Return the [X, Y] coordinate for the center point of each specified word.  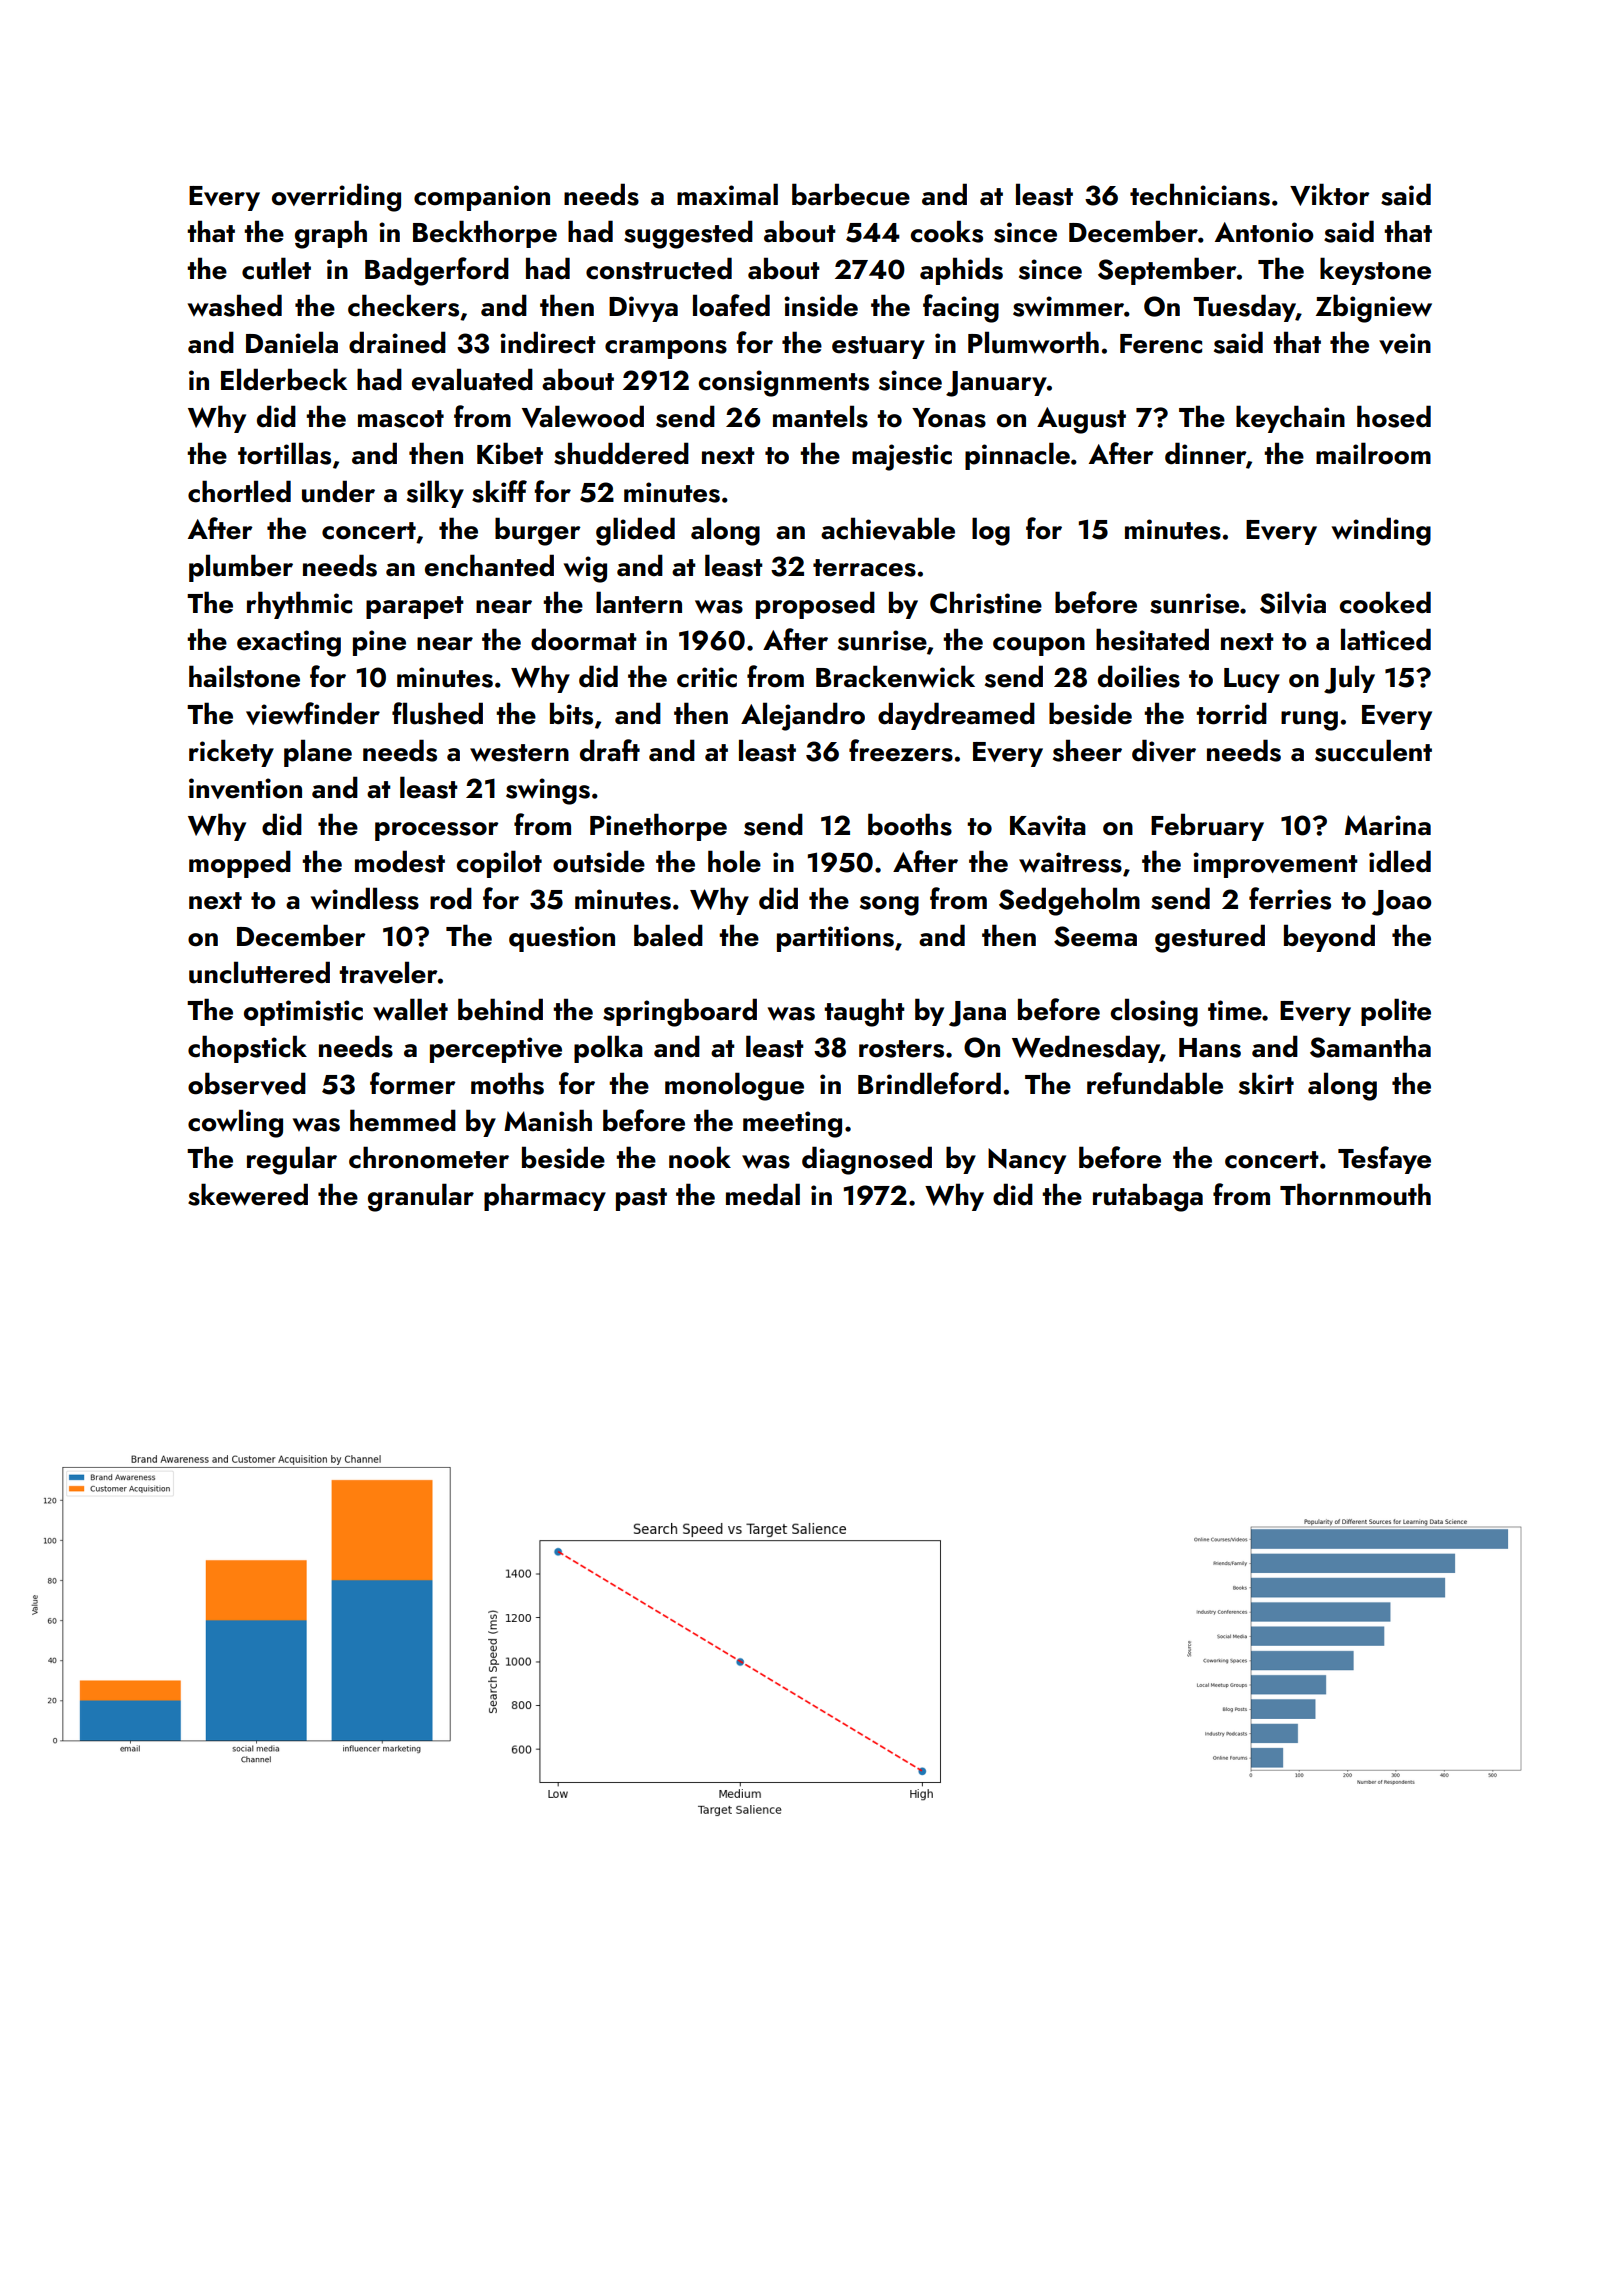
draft [610, 750]
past [641, 1199]
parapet [415, 607]
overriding [336, 197]
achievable [888, 528]
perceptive [496, 1050]
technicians [1200, 194]
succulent [1373, 750]
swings [548, 791]
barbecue [851, 194]
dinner [1205, 453]
